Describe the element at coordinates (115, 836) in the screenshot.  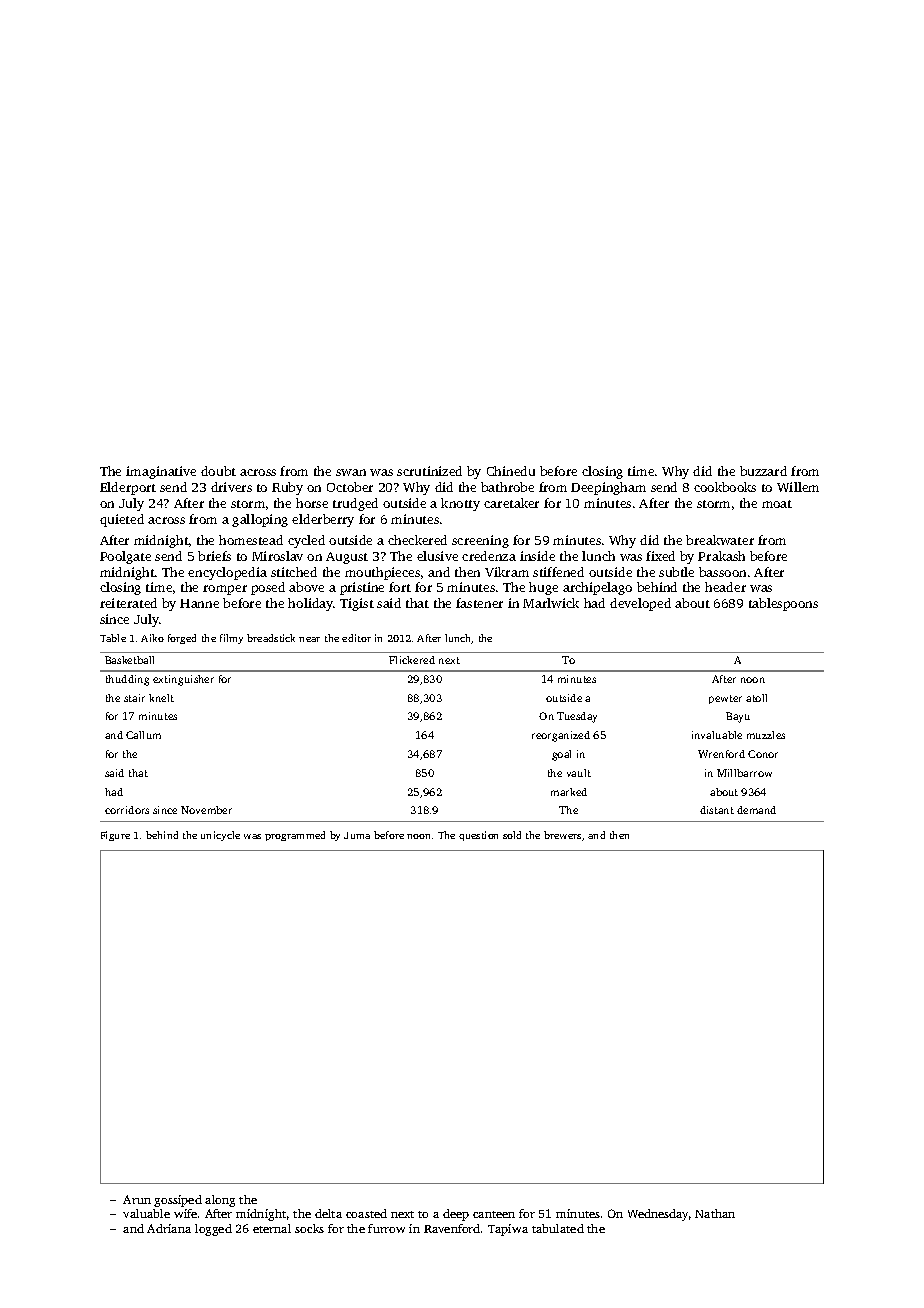
I see `Figure` at that location.
